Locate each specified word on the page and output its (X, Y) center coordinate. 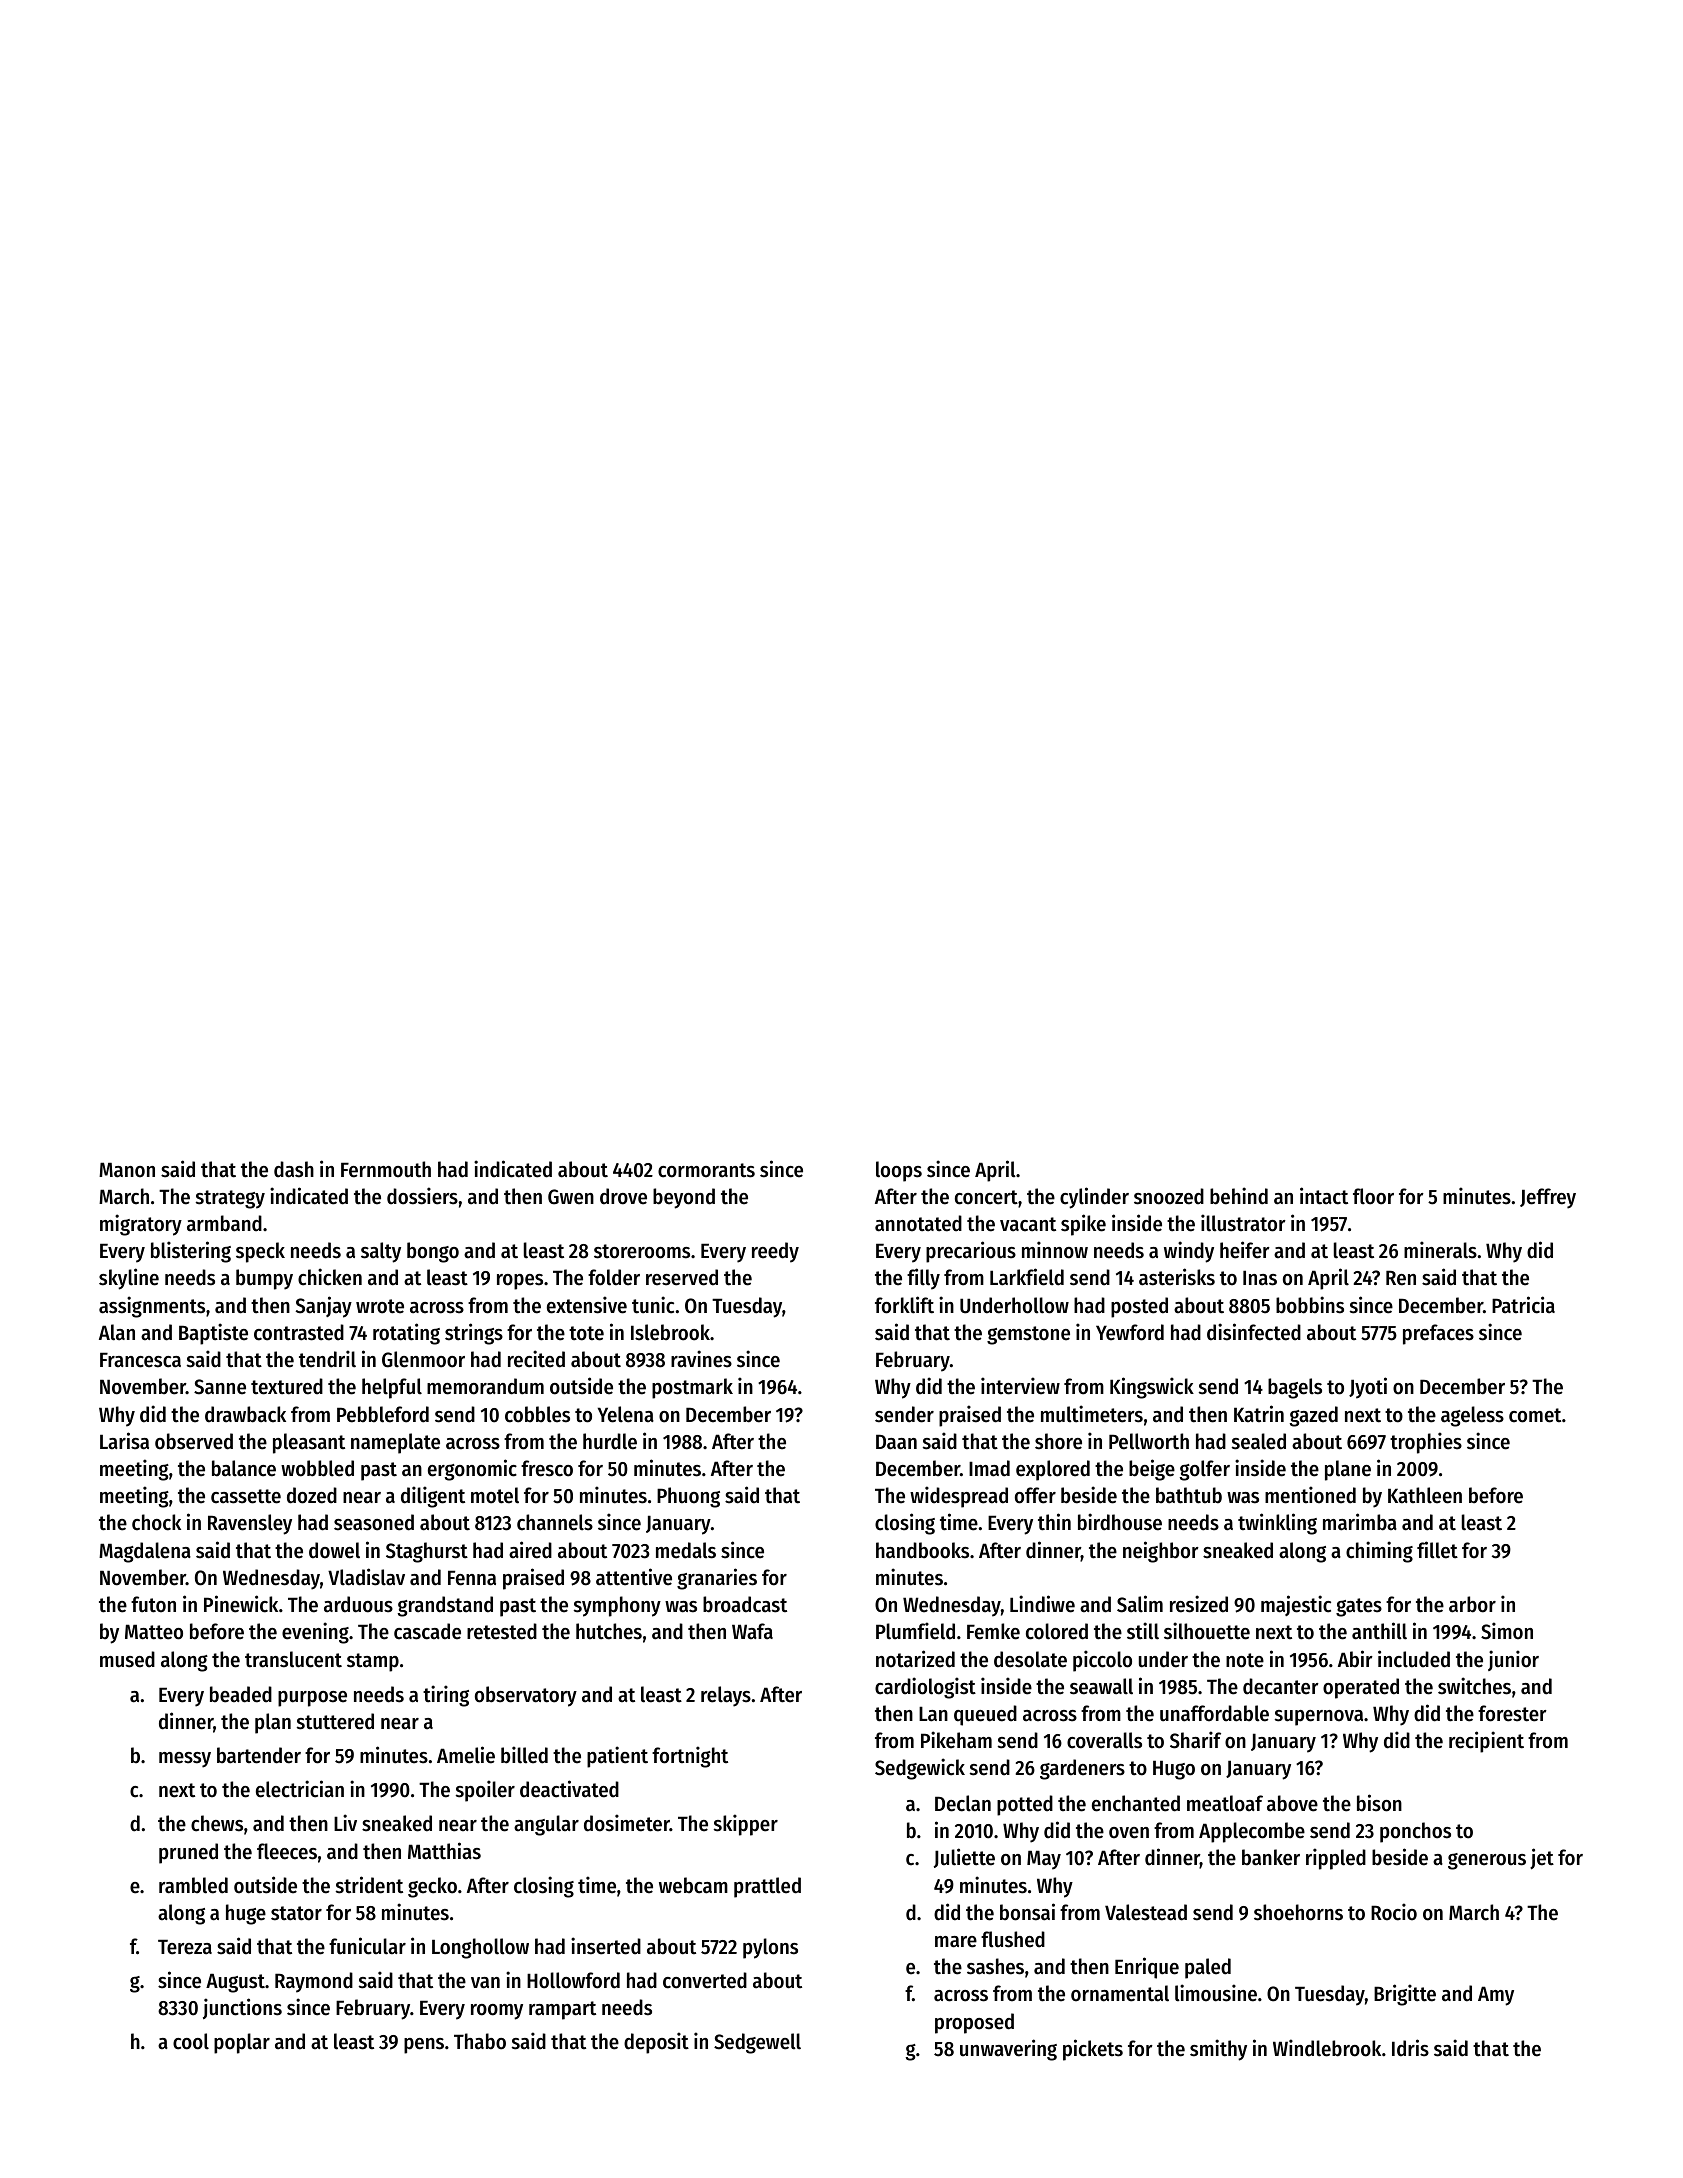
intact (1324, 1196)
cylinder (1094, 1198)
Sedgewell (757, 2043)
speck (260, 1252)
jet (1542, 1859)
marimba (1360, 1522)
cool (191, 2041)
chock (156, 1522)
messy (185, 1760)
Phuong (688, 1497)
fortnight (690, 1757)
